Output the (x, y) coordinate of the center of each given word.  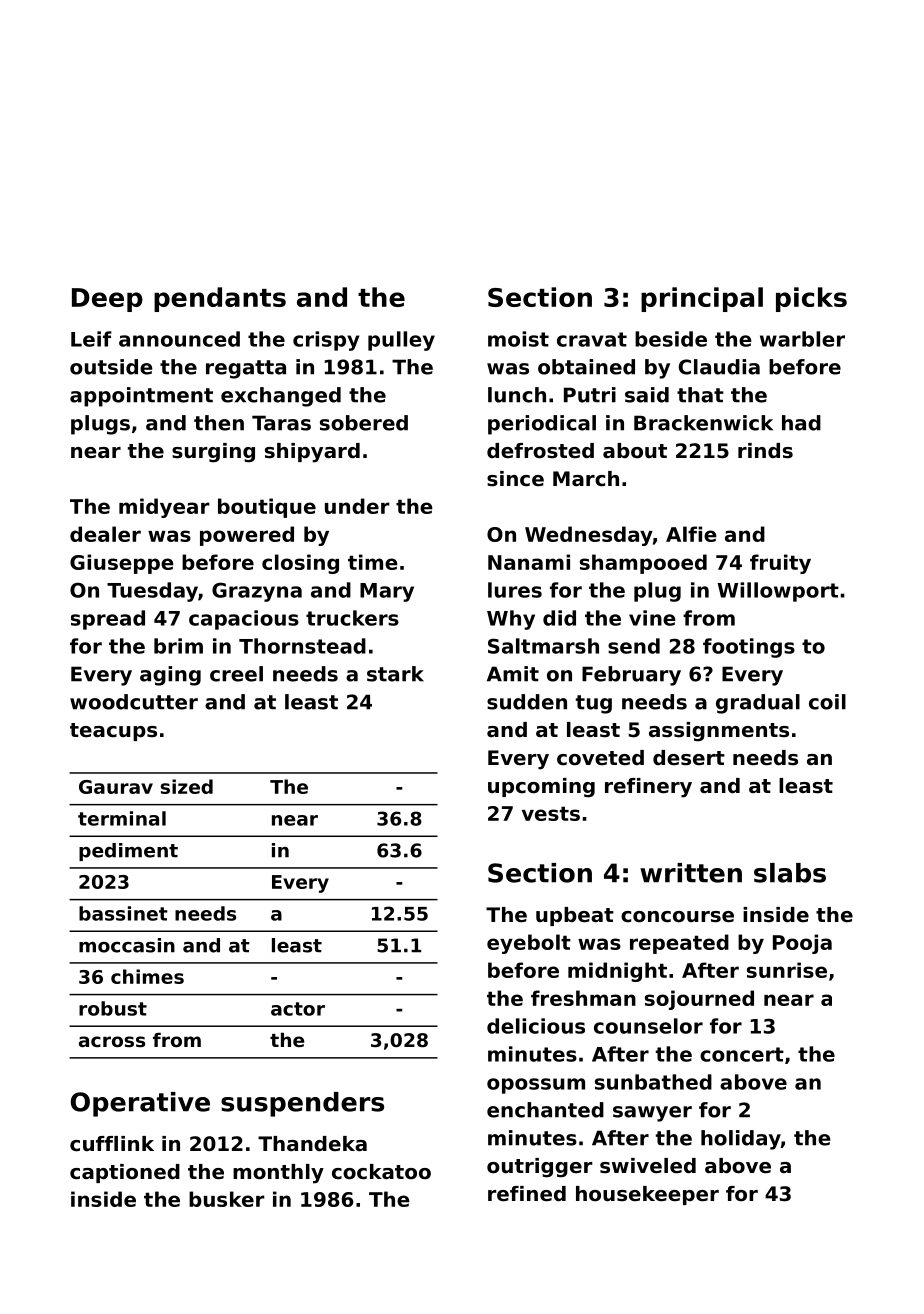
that (700, 395)
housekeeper (647, 1195)
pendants (220, 299)
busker (227, 1199)
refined (527, 1194)
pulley (401, 341)
